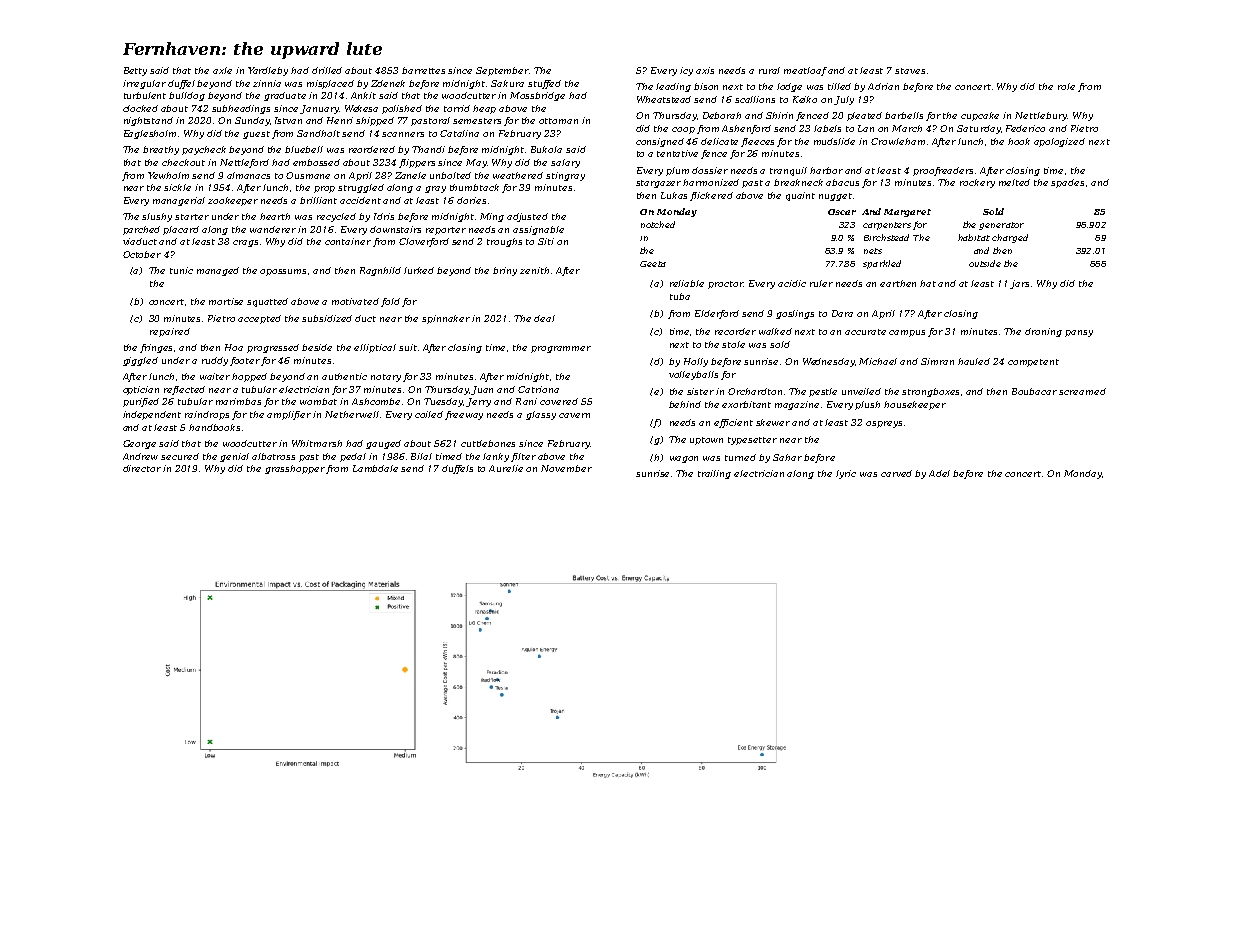 This screenshot has width=1233, height=952. I want to click on tuba, so click(680, 296).
